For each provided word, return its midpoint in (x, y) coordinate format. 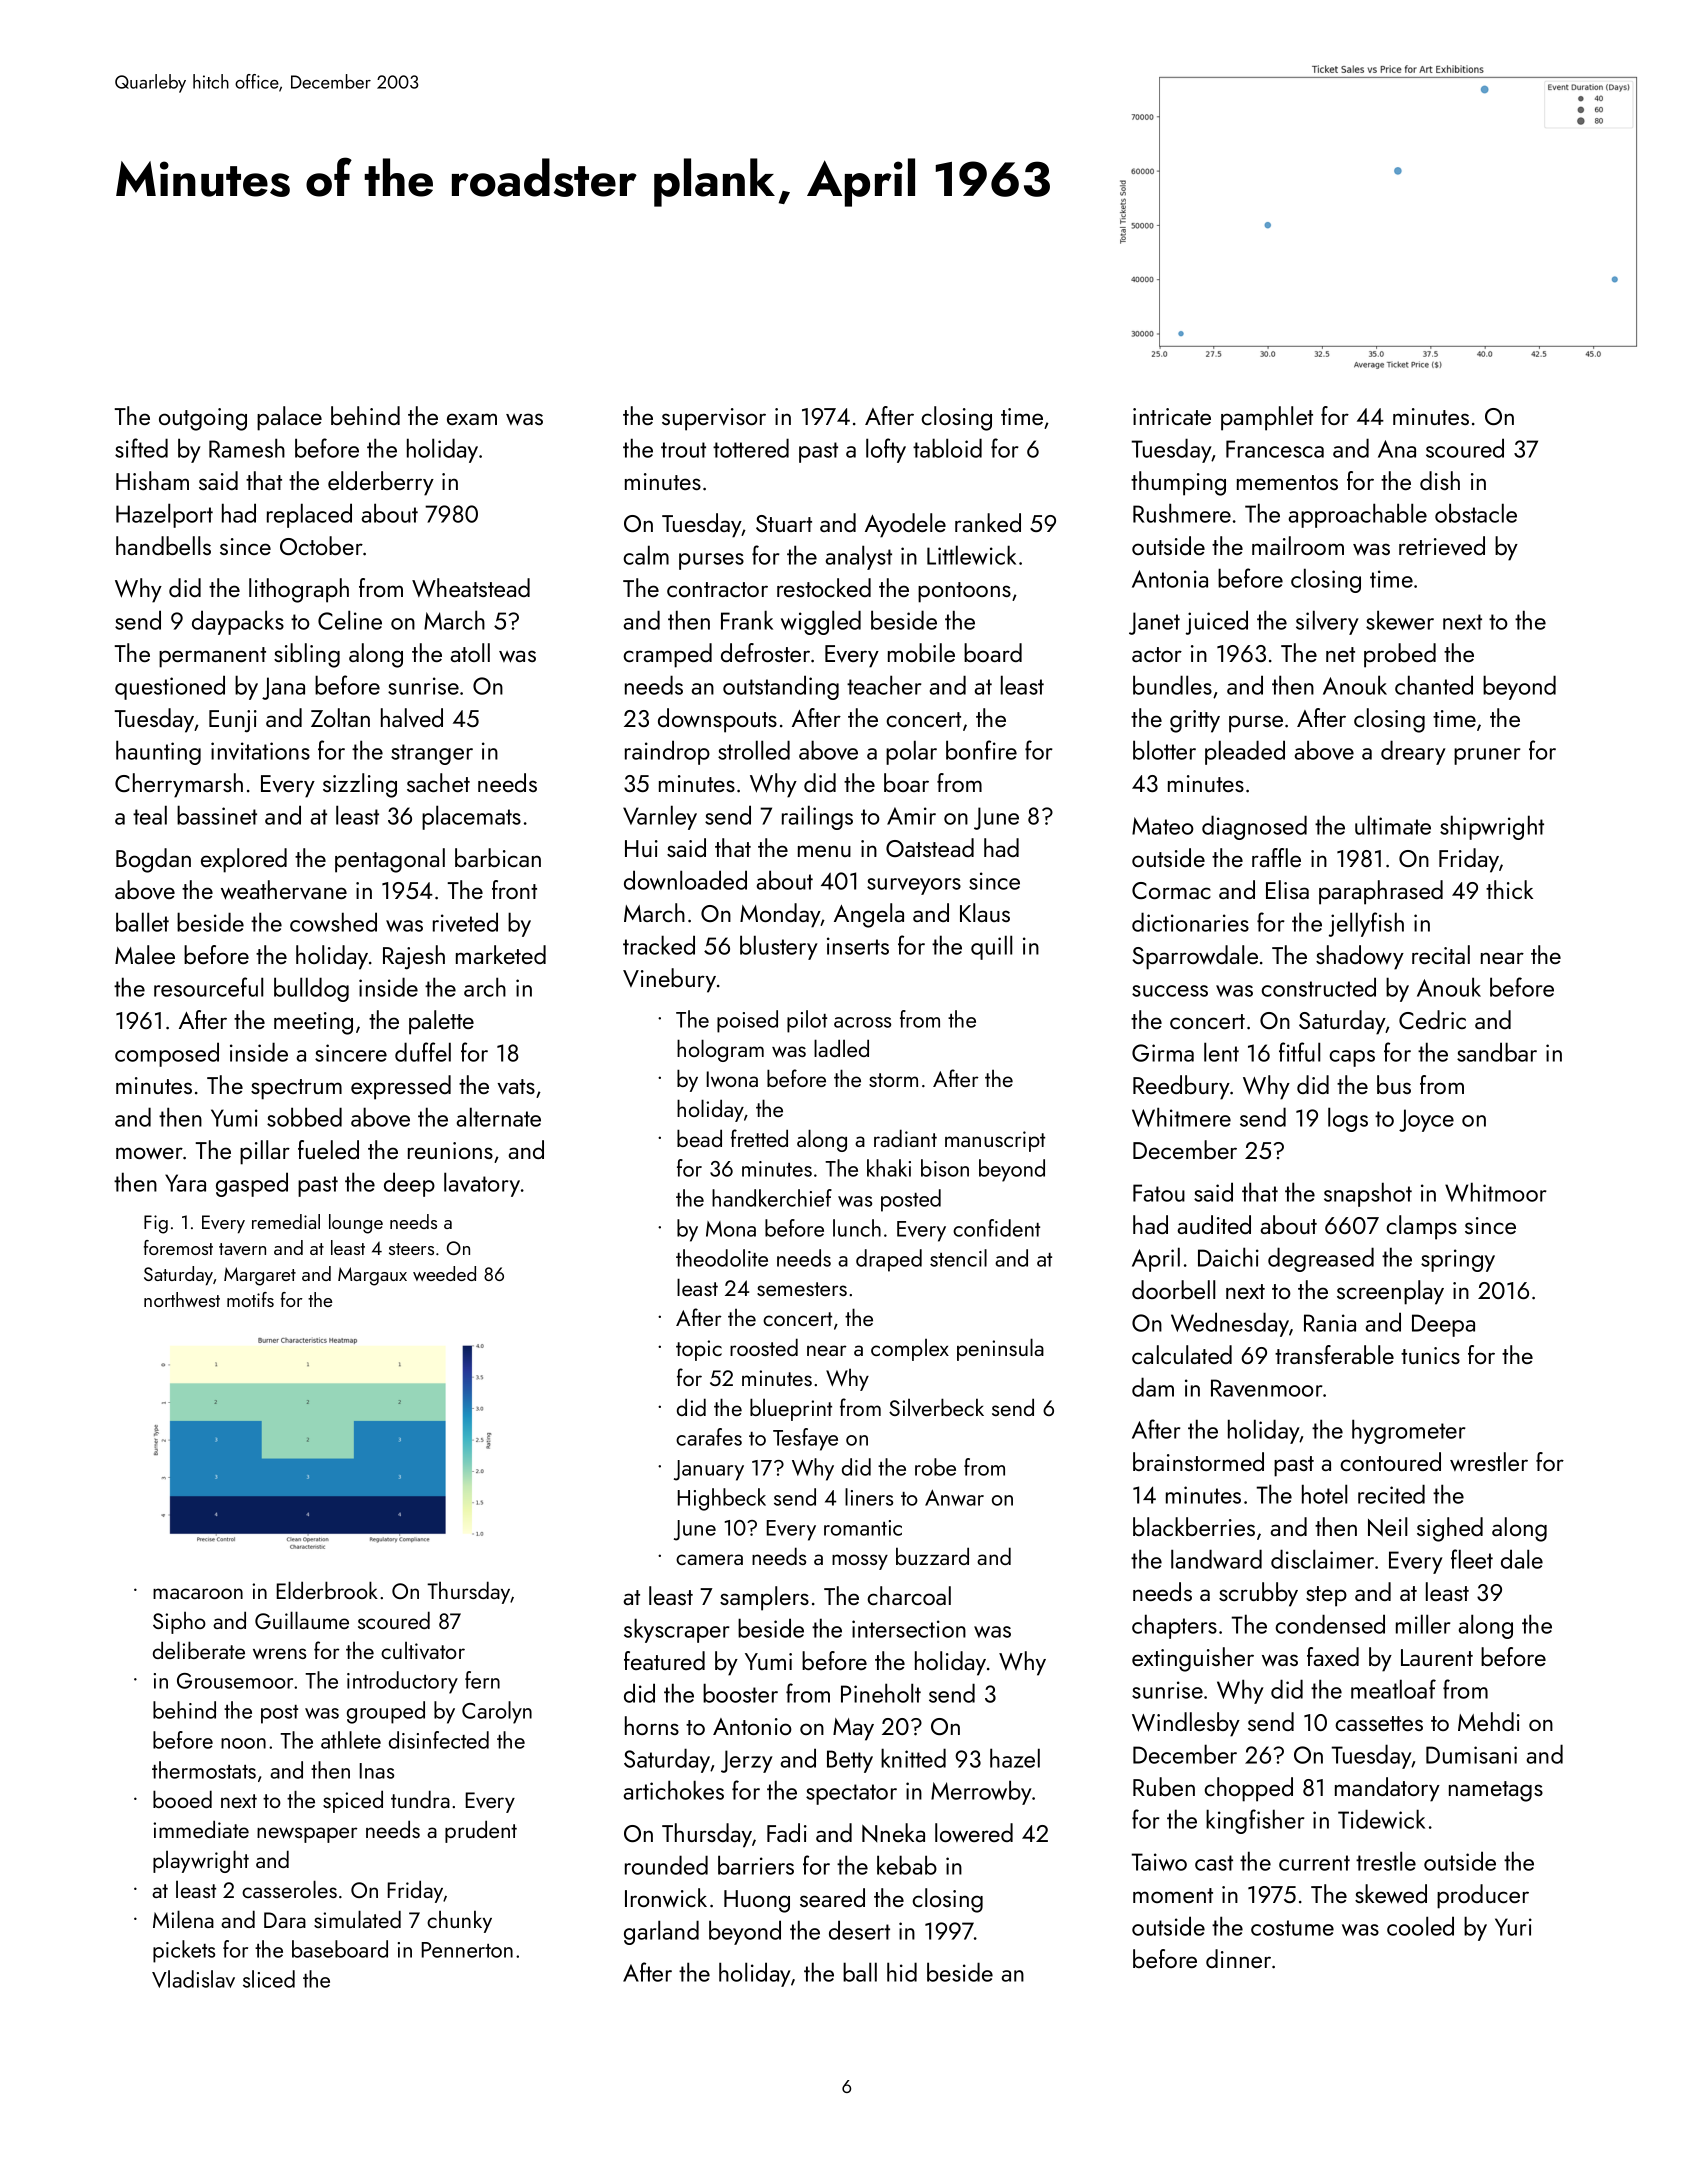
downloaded (685, 880)
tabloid (947, 448)
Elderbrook (327, 1590)
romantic (863, 1528)
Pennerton (467, 1950)
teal (150, 815)
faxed (1333, 1656)
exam (472, 419)
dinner (1238, 1958)
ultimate (1393, 825)
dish (1440, 480)
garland (661, 1932)
